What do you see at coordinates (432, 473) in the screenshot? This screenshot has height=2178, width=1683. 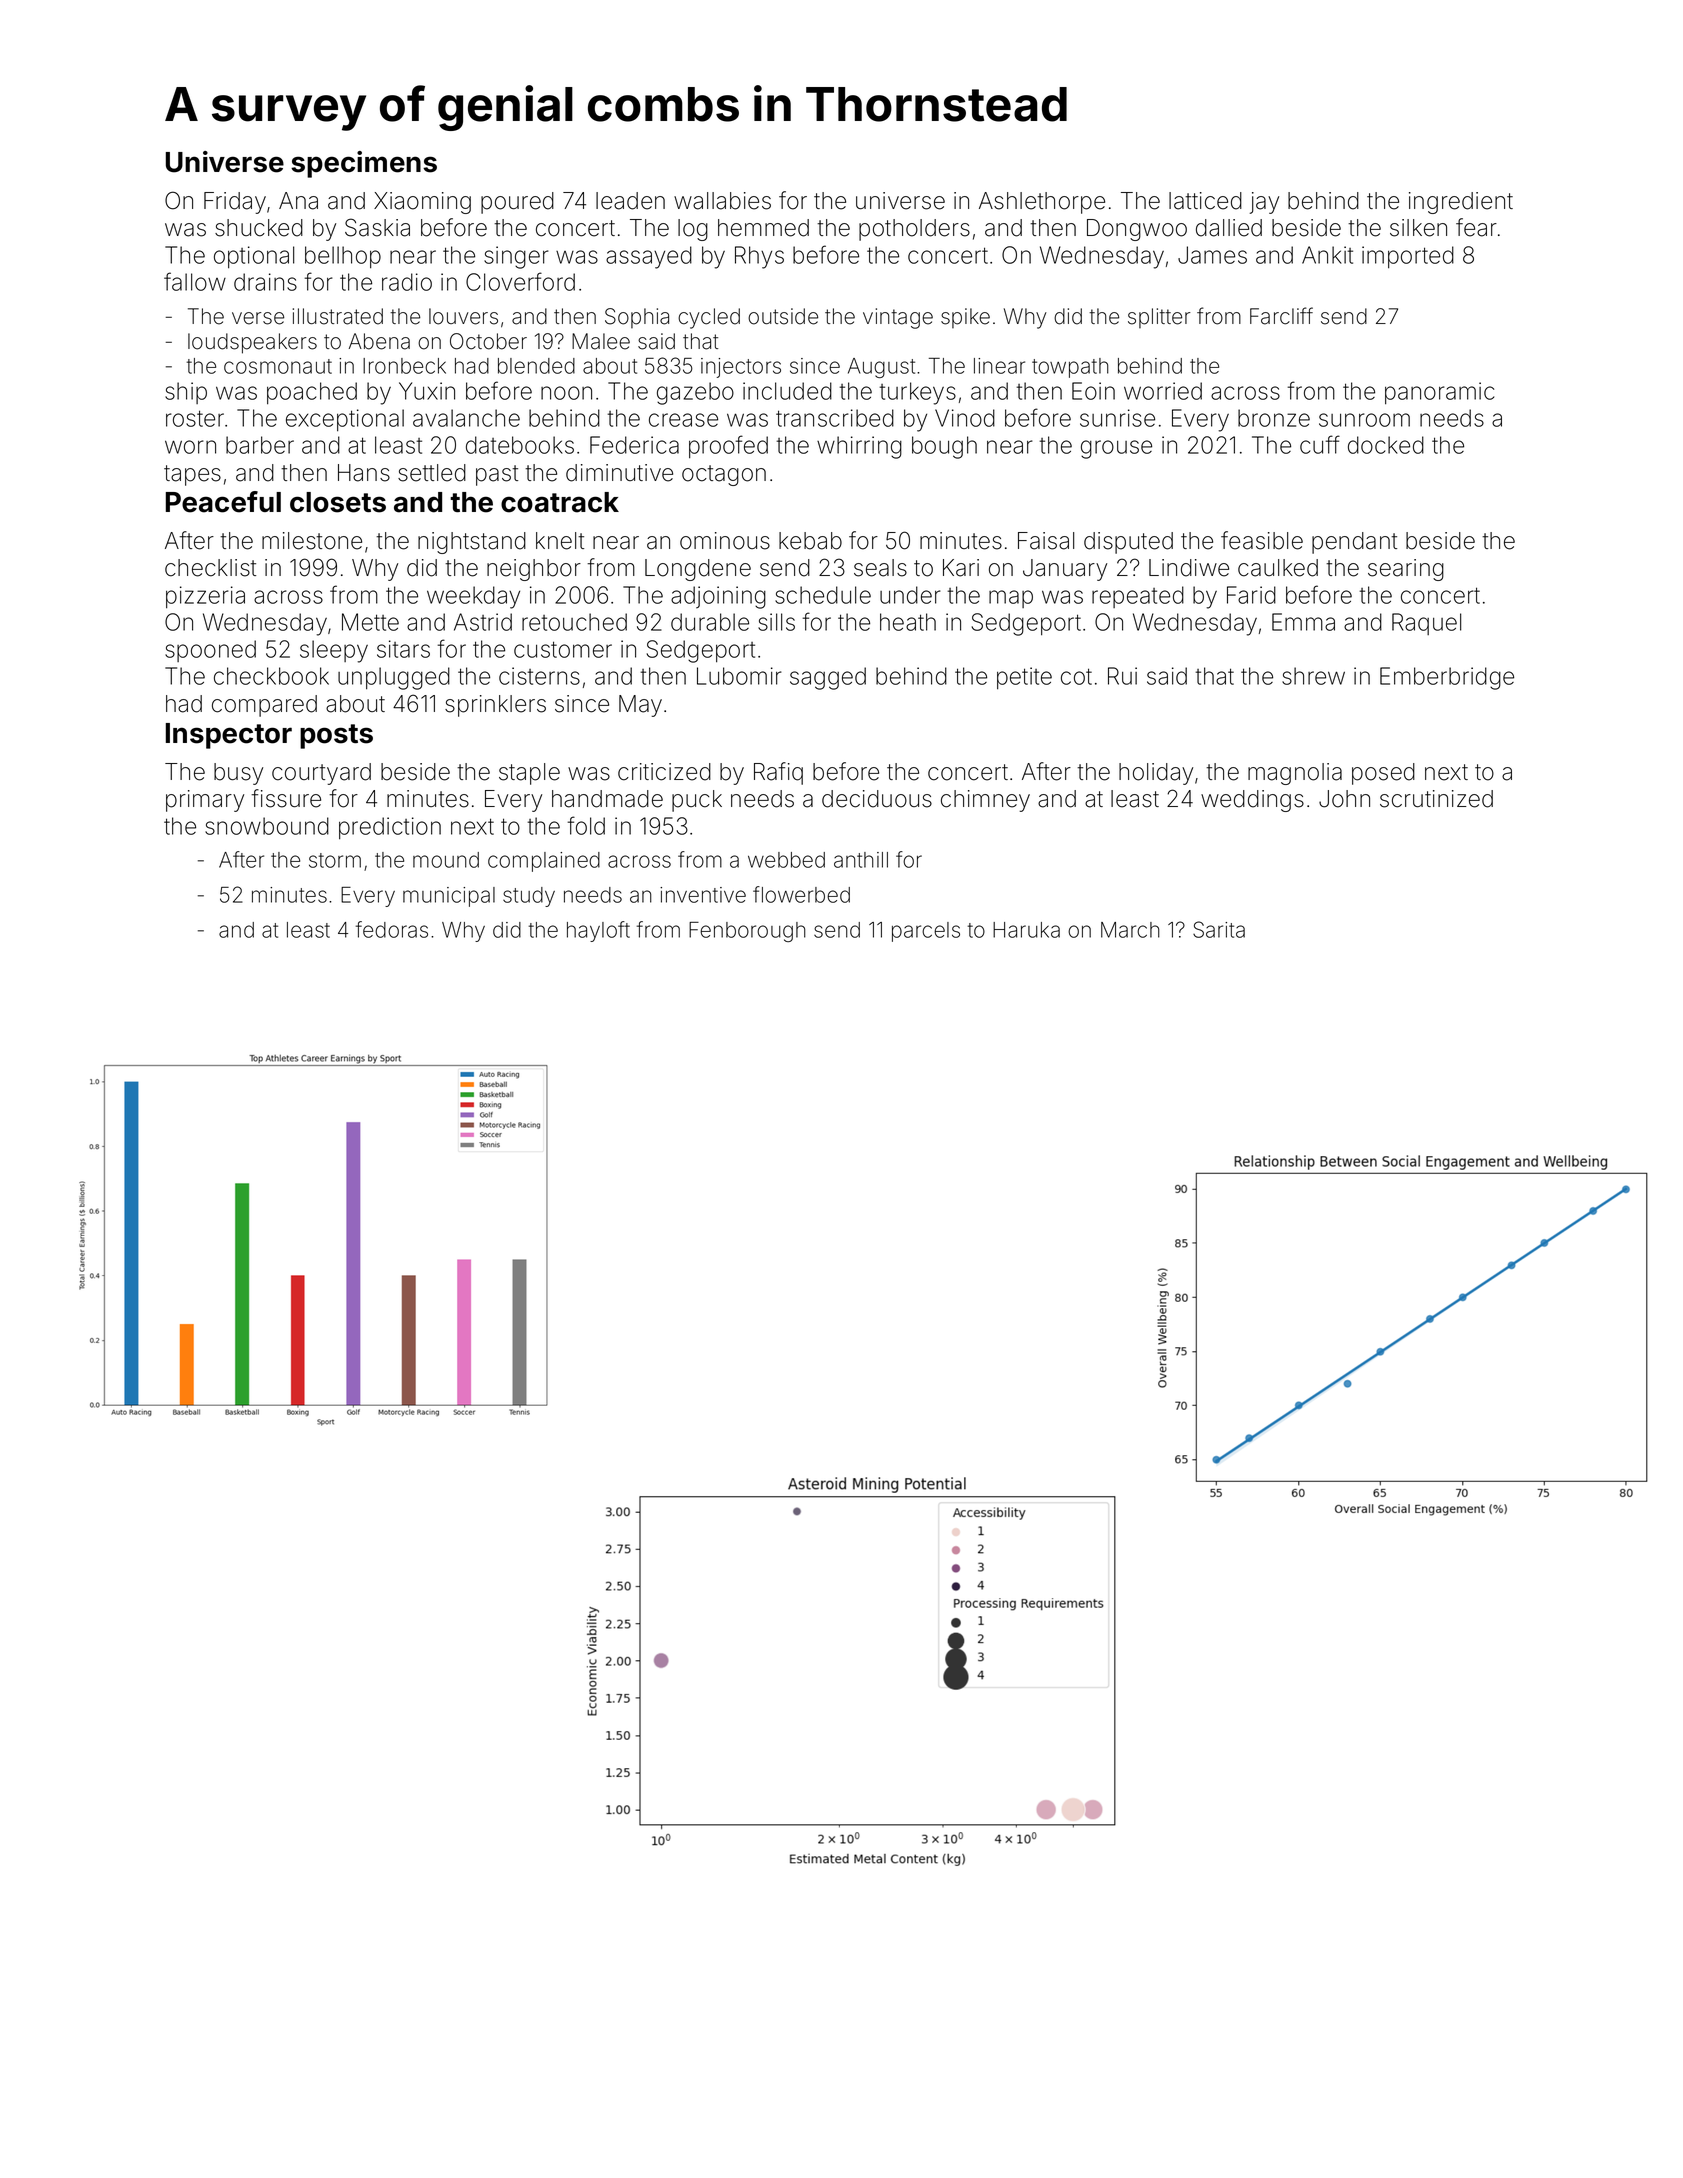 I see `settled` at bounding box center [432, 473].
